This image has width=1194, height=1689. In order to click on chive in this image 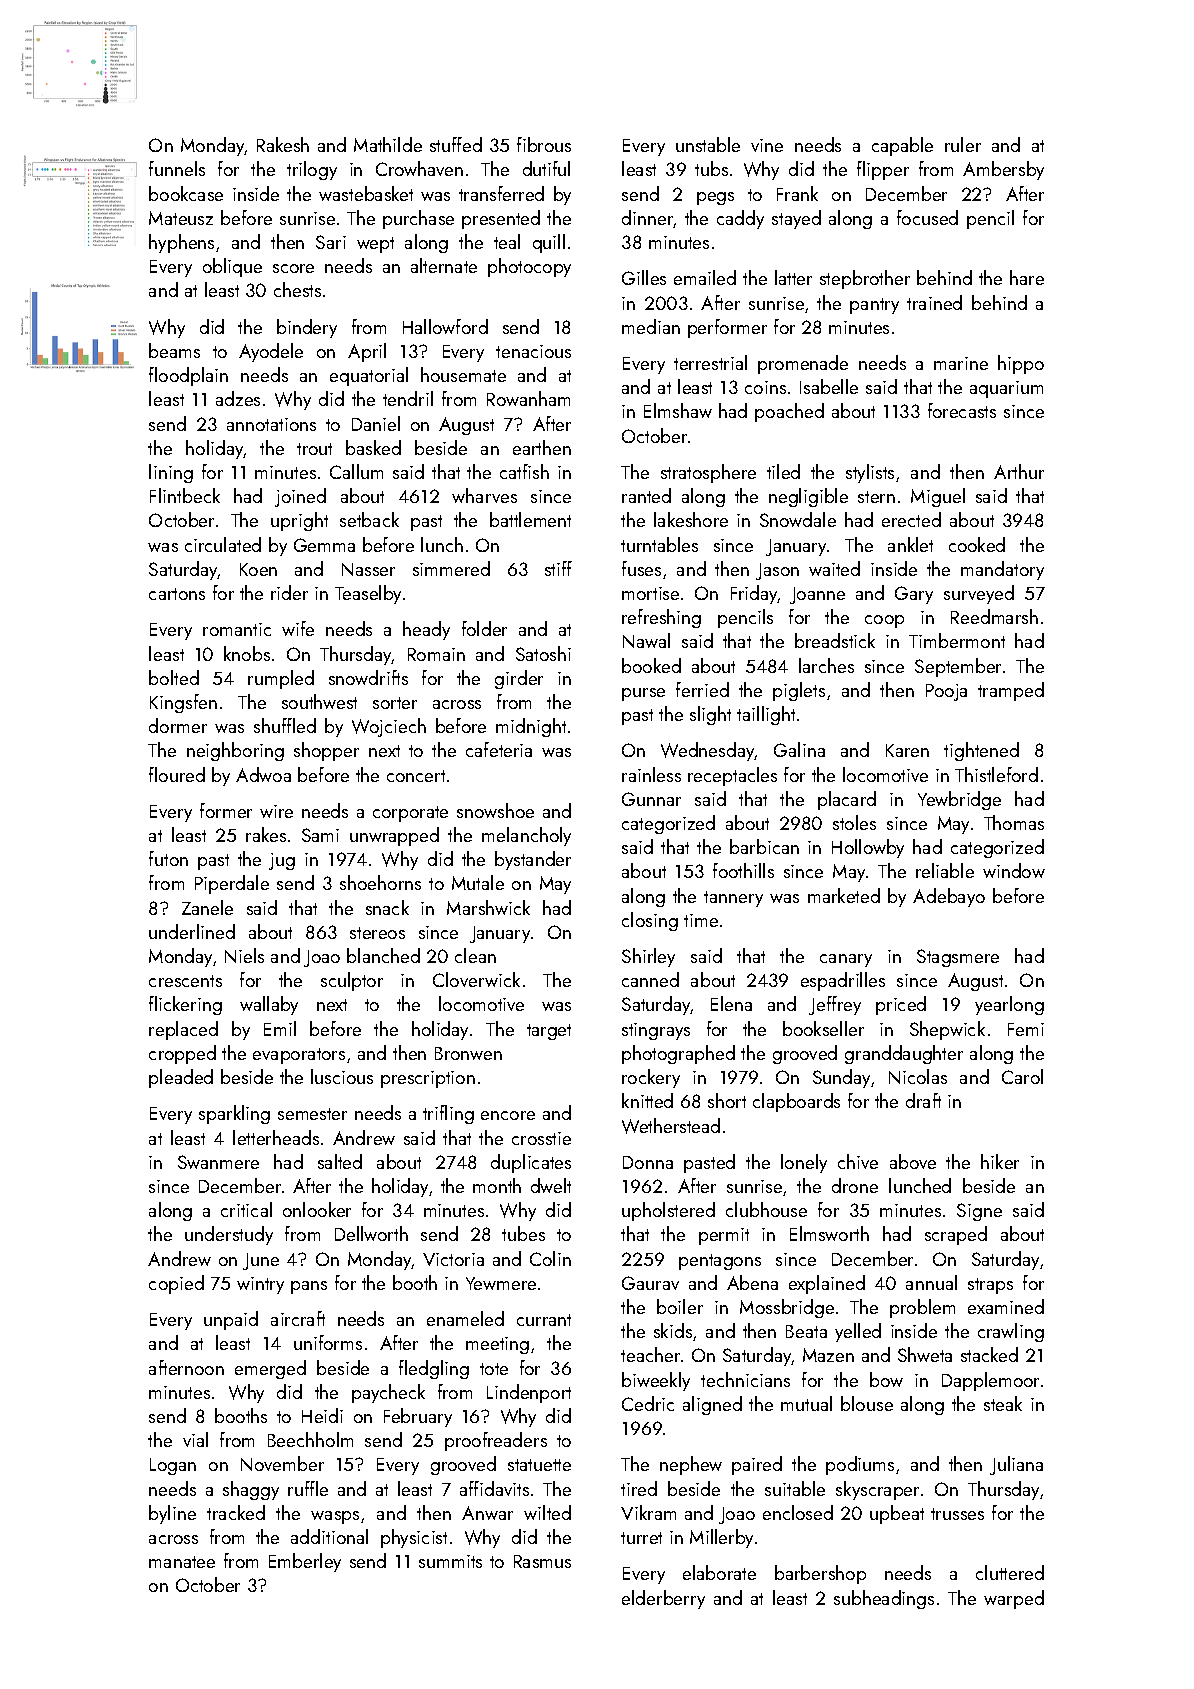, I will do `click(858, 1161)`.
